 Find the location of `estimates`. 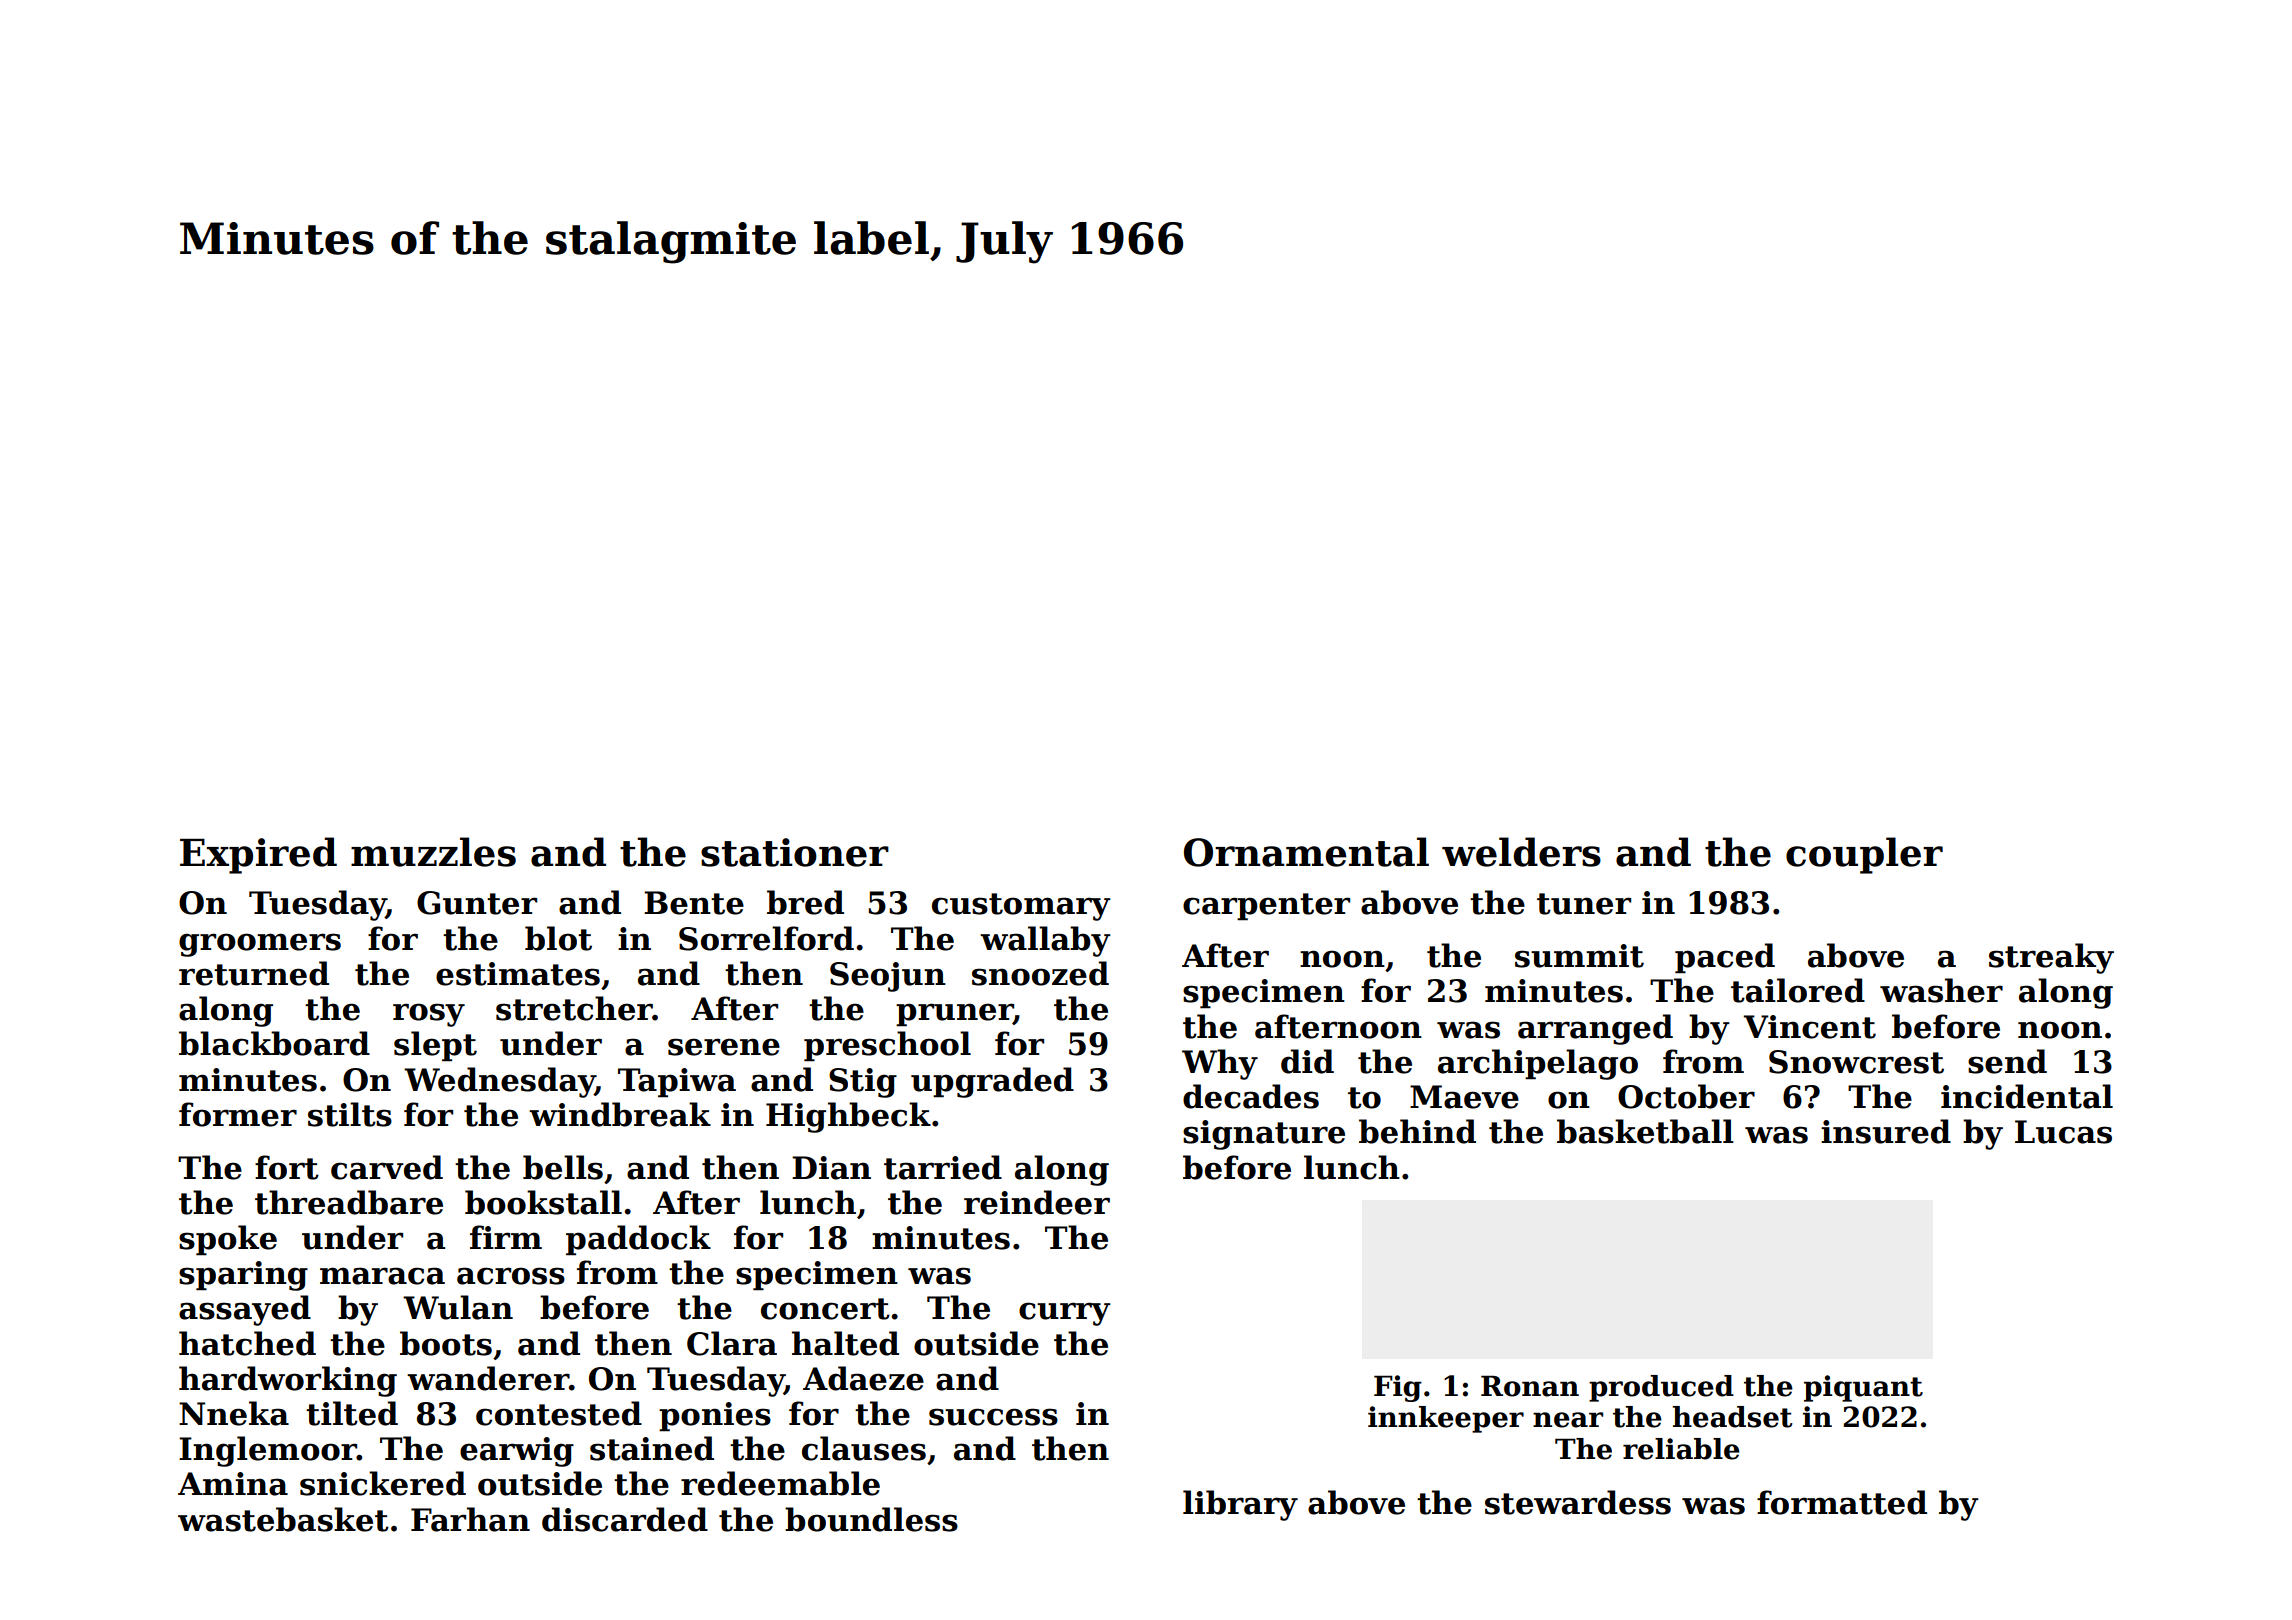

estimates is located at coordinates (518, 974).
